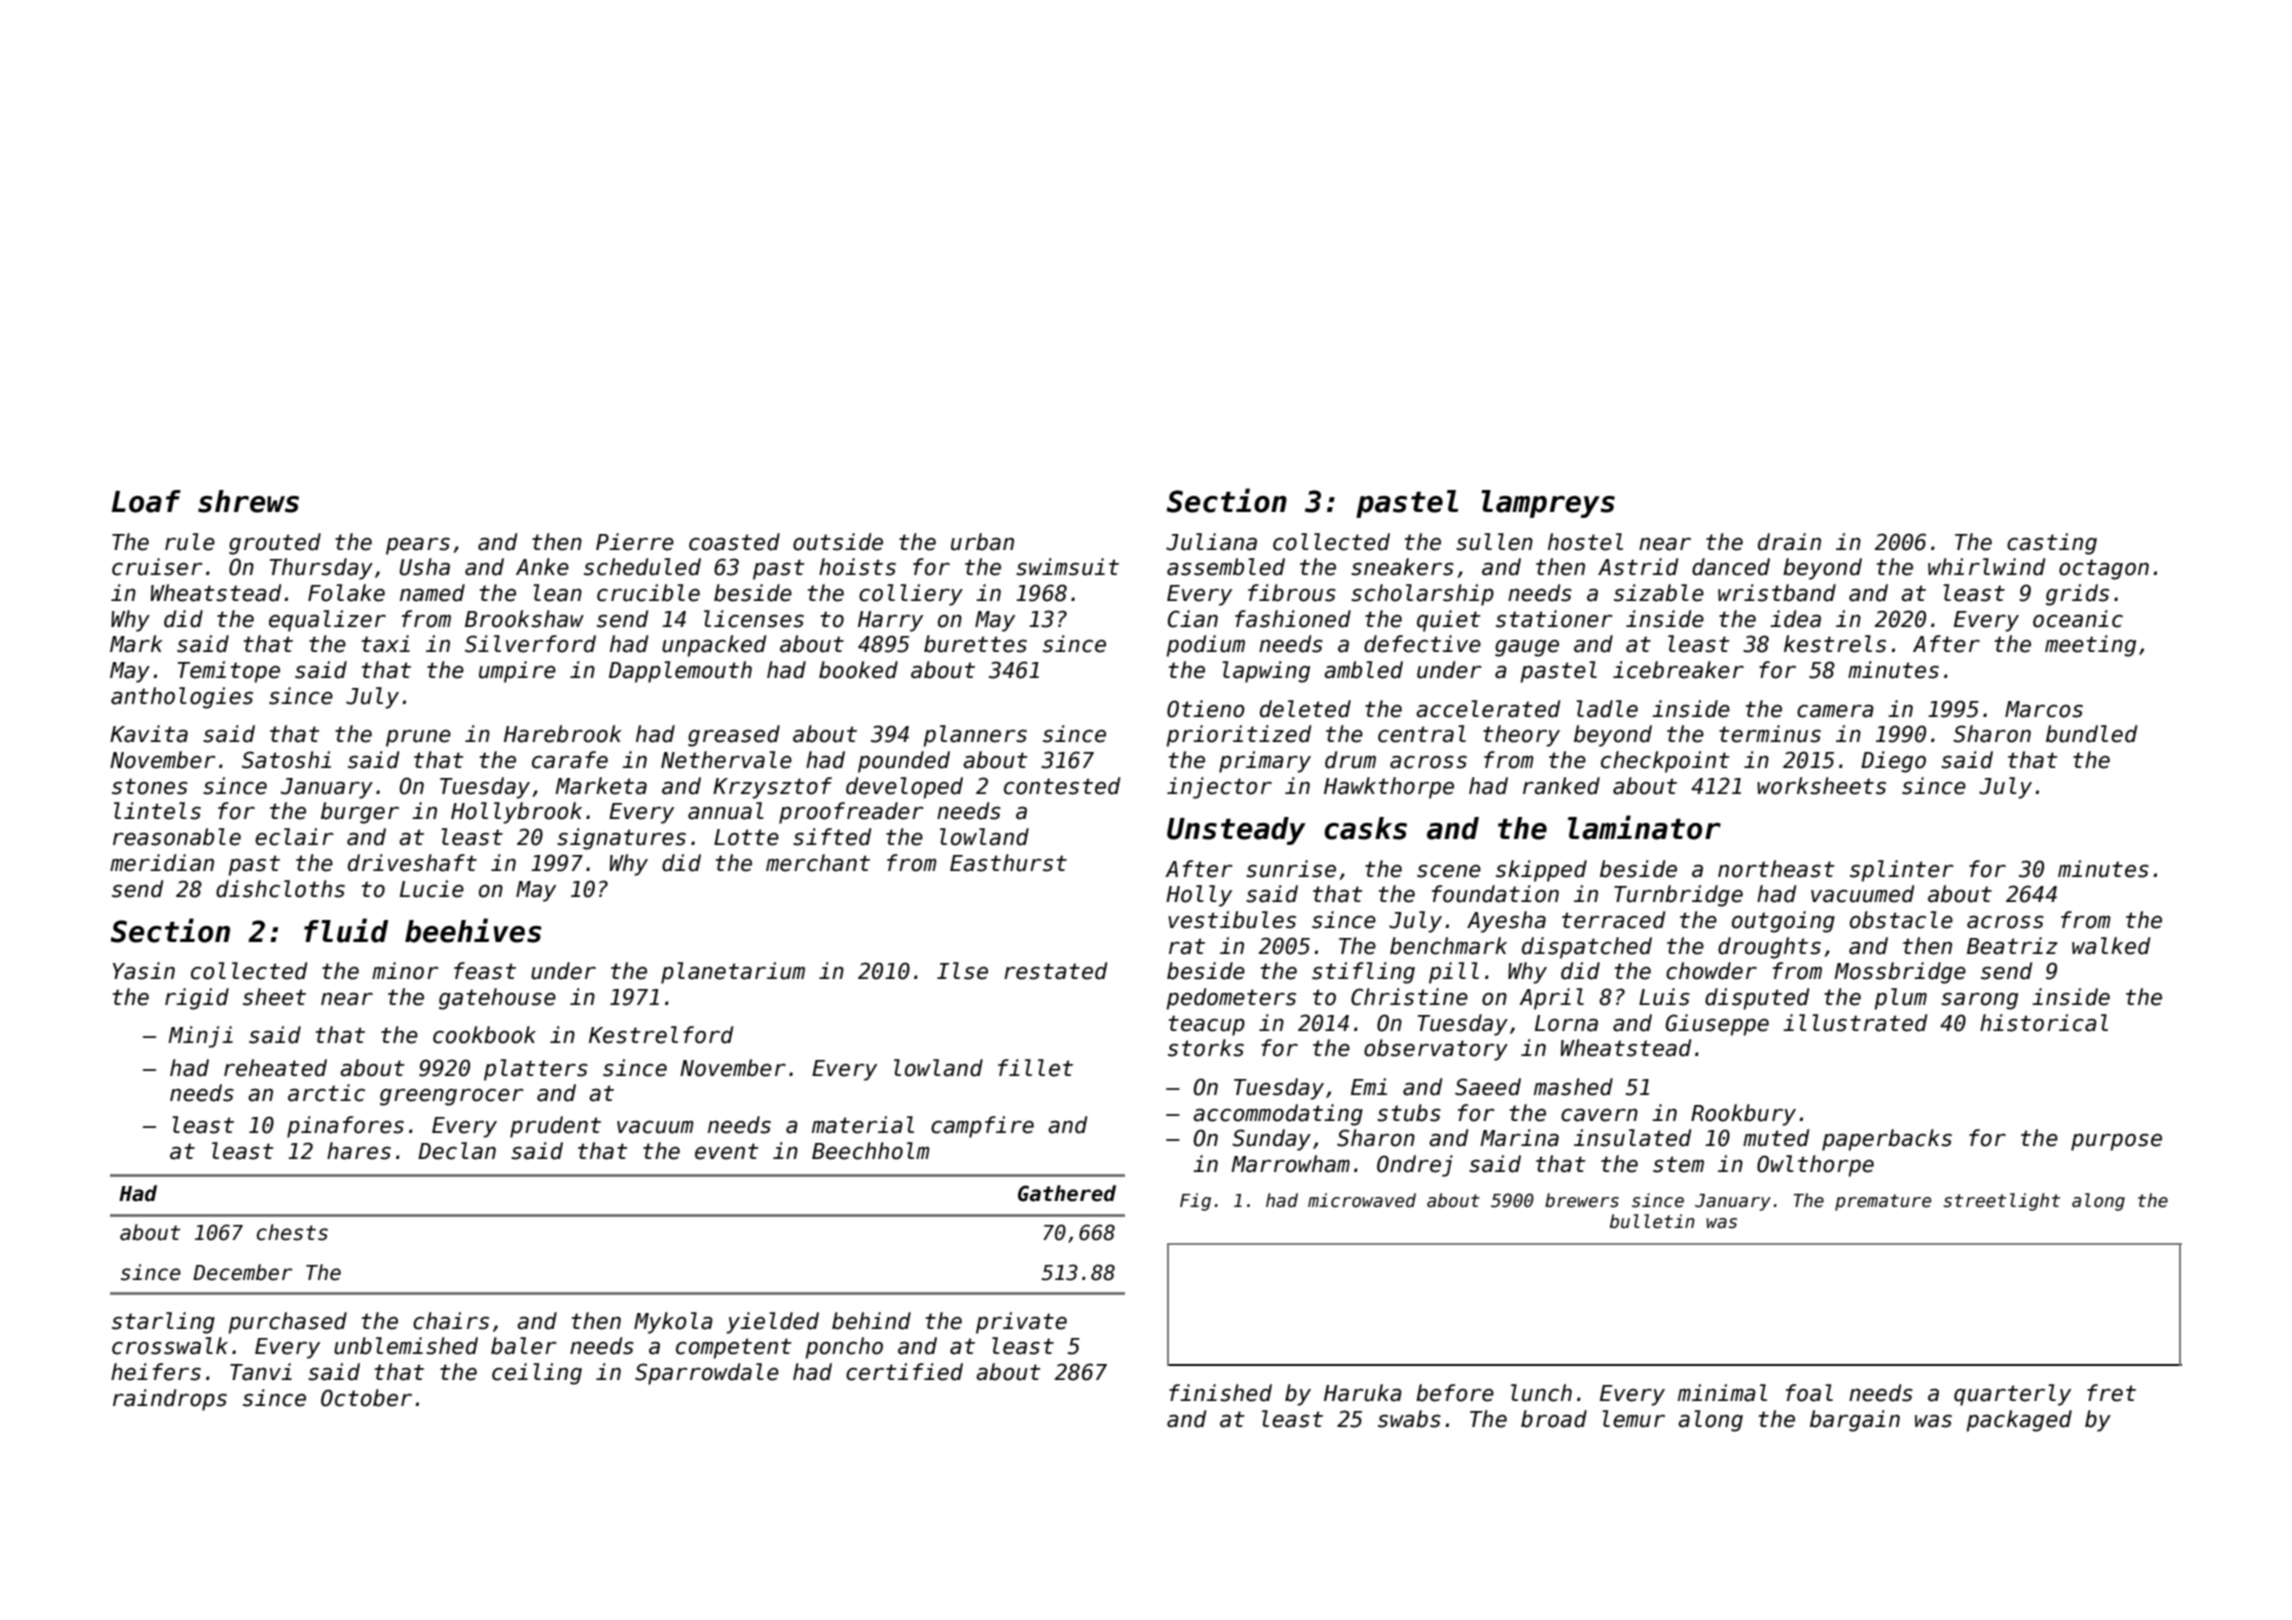 The width and height of the document is (2292, 1620). I want to click on chairs, so click(451, 1321).
